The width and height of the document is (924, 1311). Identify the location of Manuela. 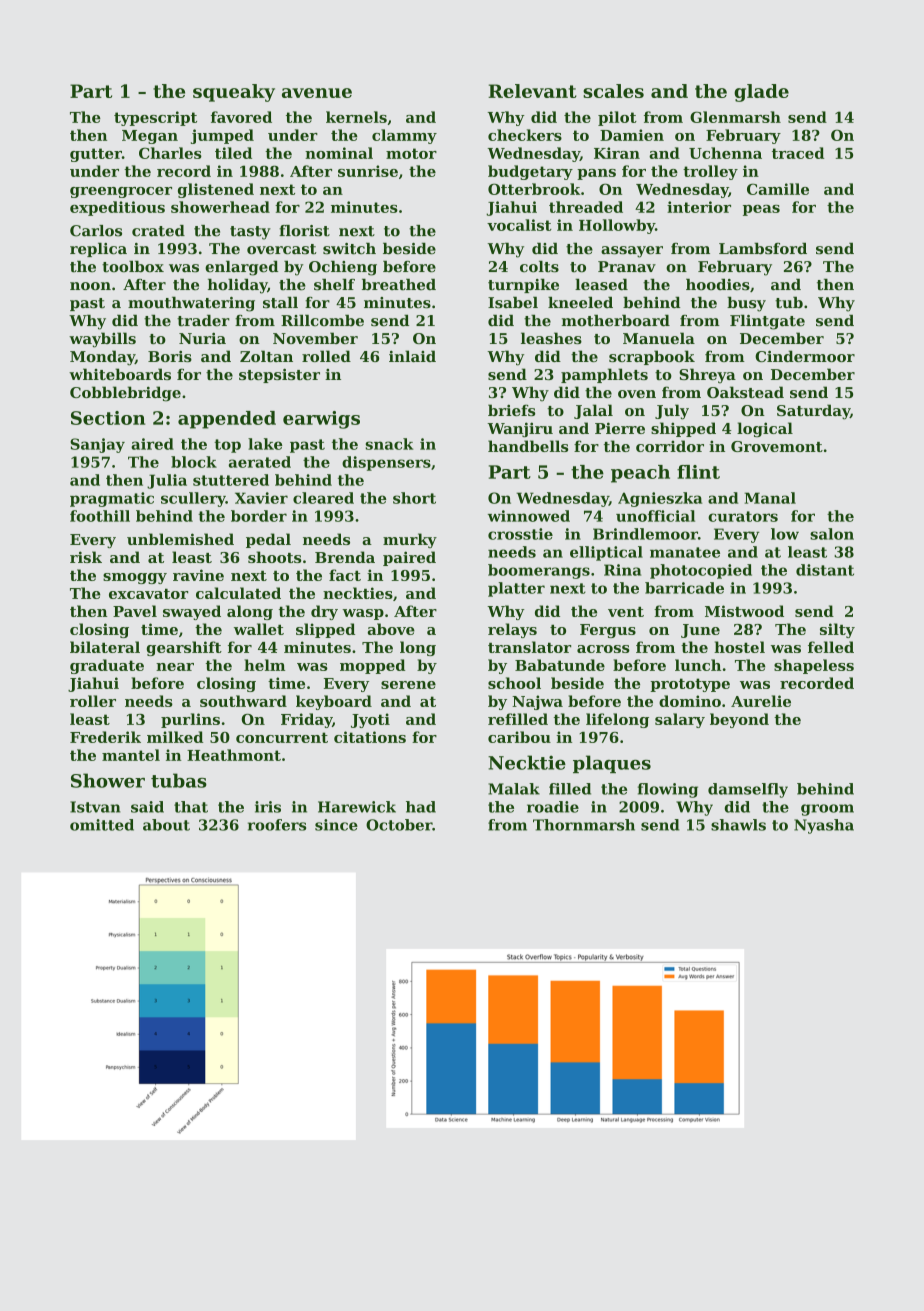
(659, 338).
